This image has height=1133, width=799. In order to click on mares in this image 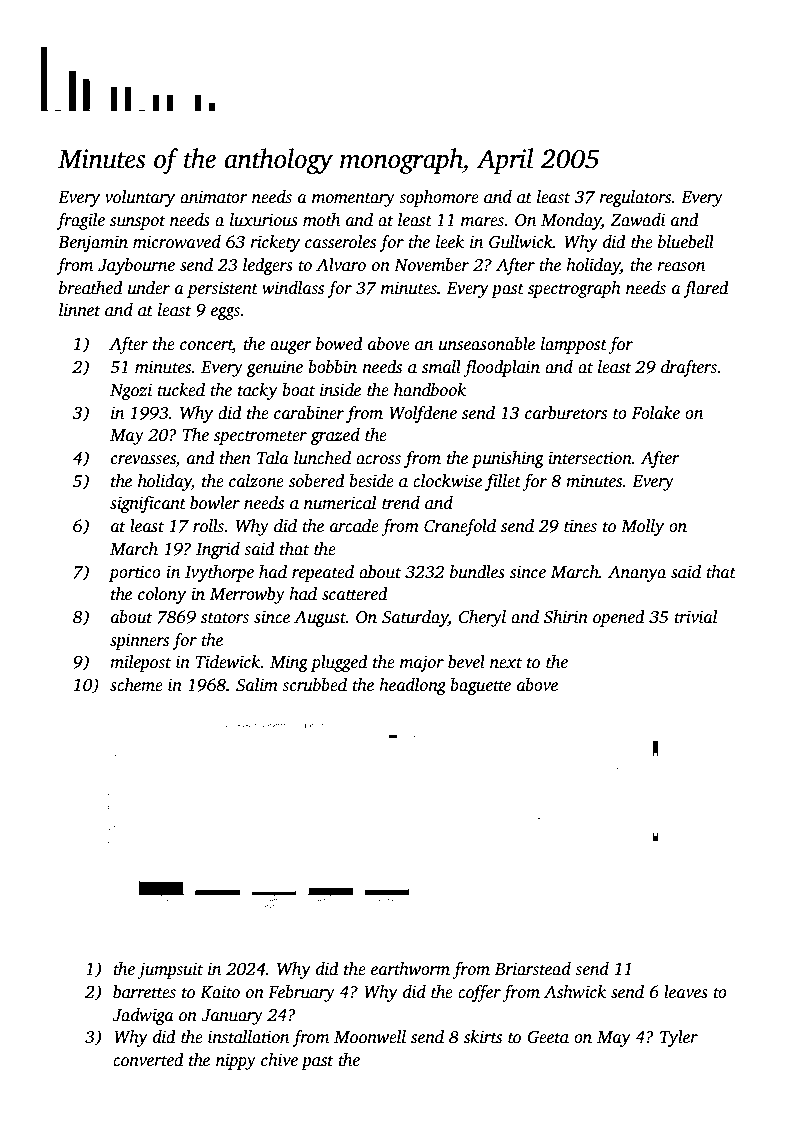, I will do `click(482, 222)`.
